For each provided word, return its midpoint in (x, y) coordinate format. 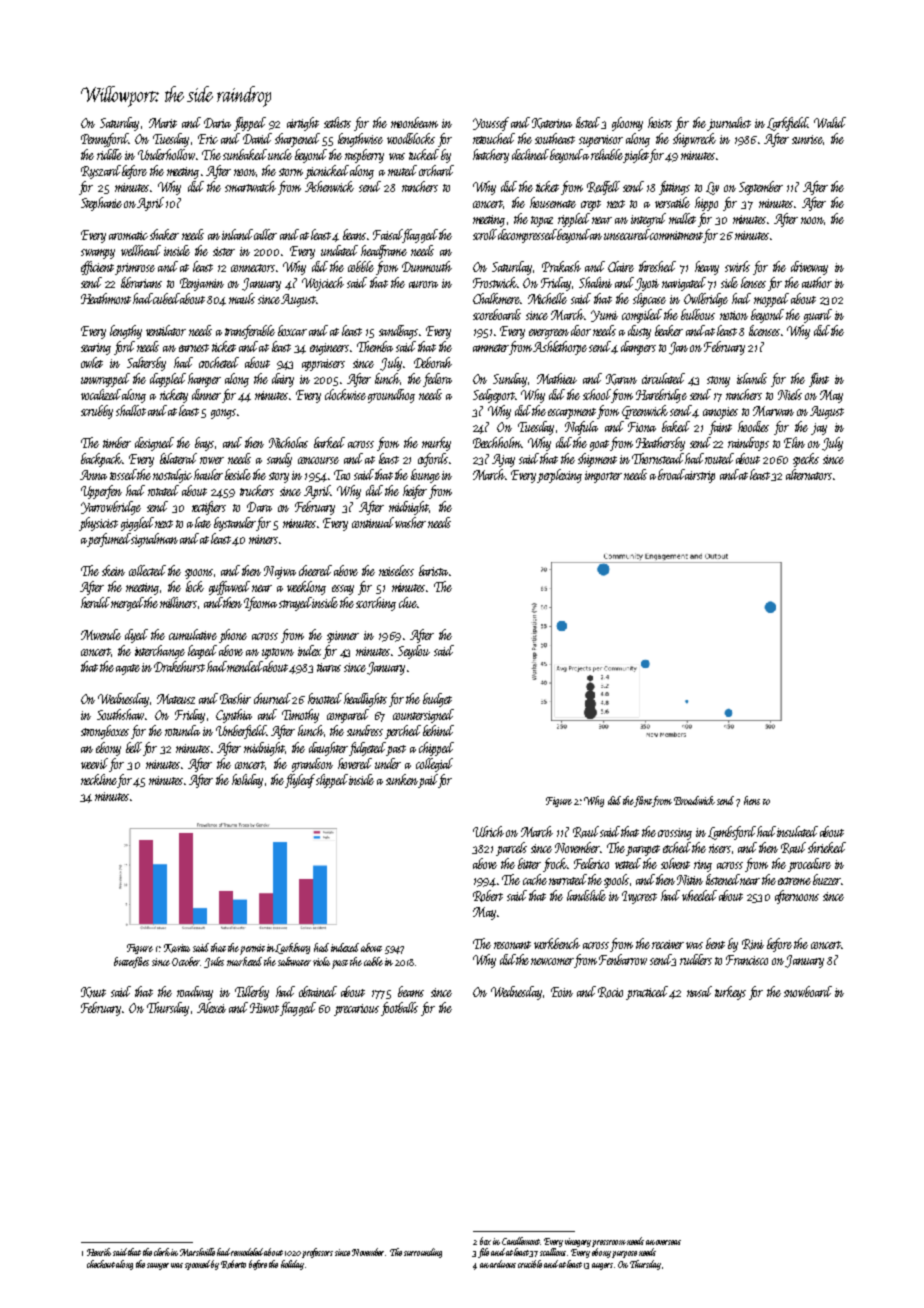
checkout (101, 1264)
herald (95, 602)
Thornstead (658, 458)
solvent (675, 863)
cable (373, 961)
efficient (97, 268)
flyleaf (300, 781)
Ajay (503, 460)
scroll (485, 234)
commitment (676, 235)
